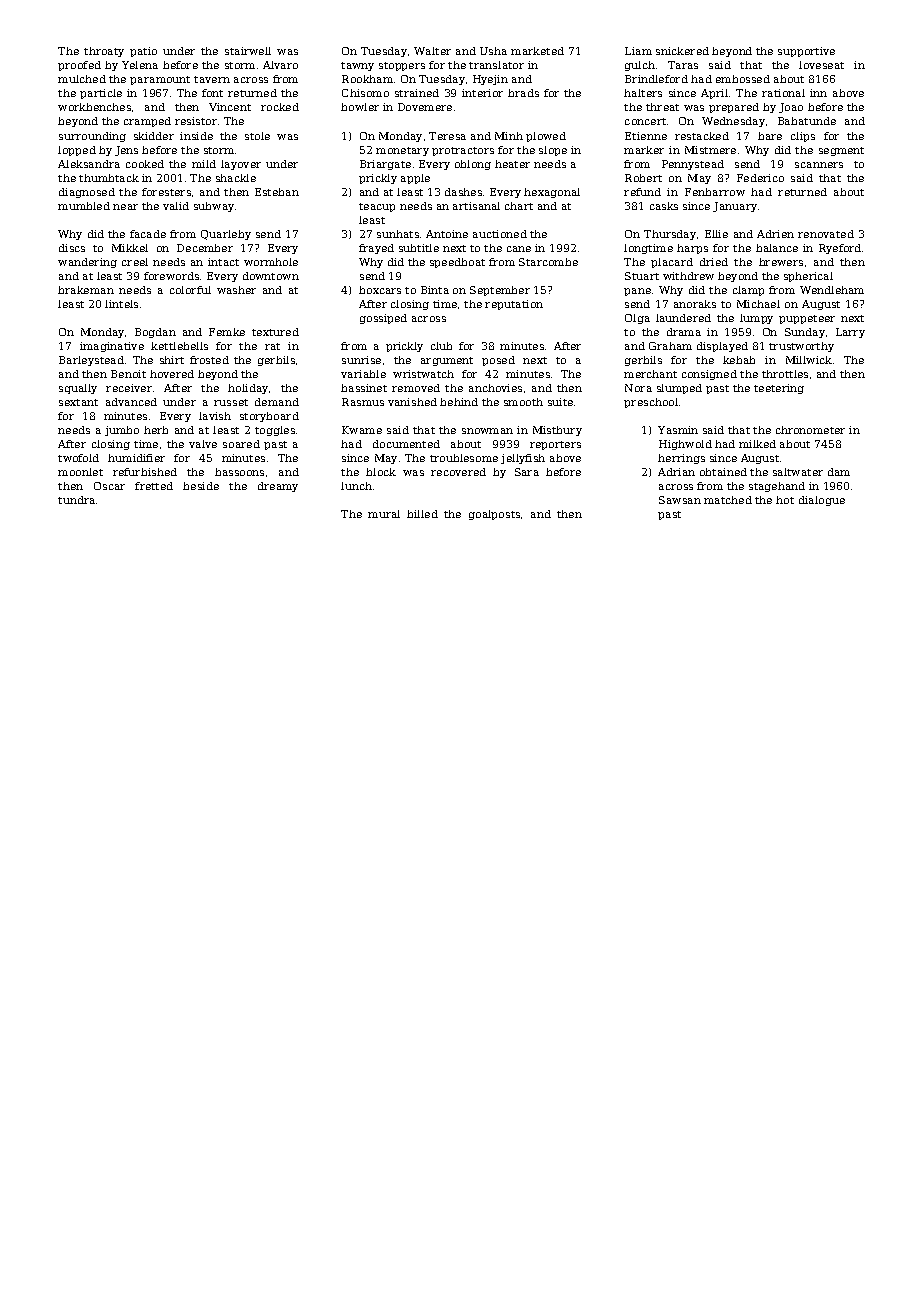  I want to click on workbenches, so click(94, 107).
